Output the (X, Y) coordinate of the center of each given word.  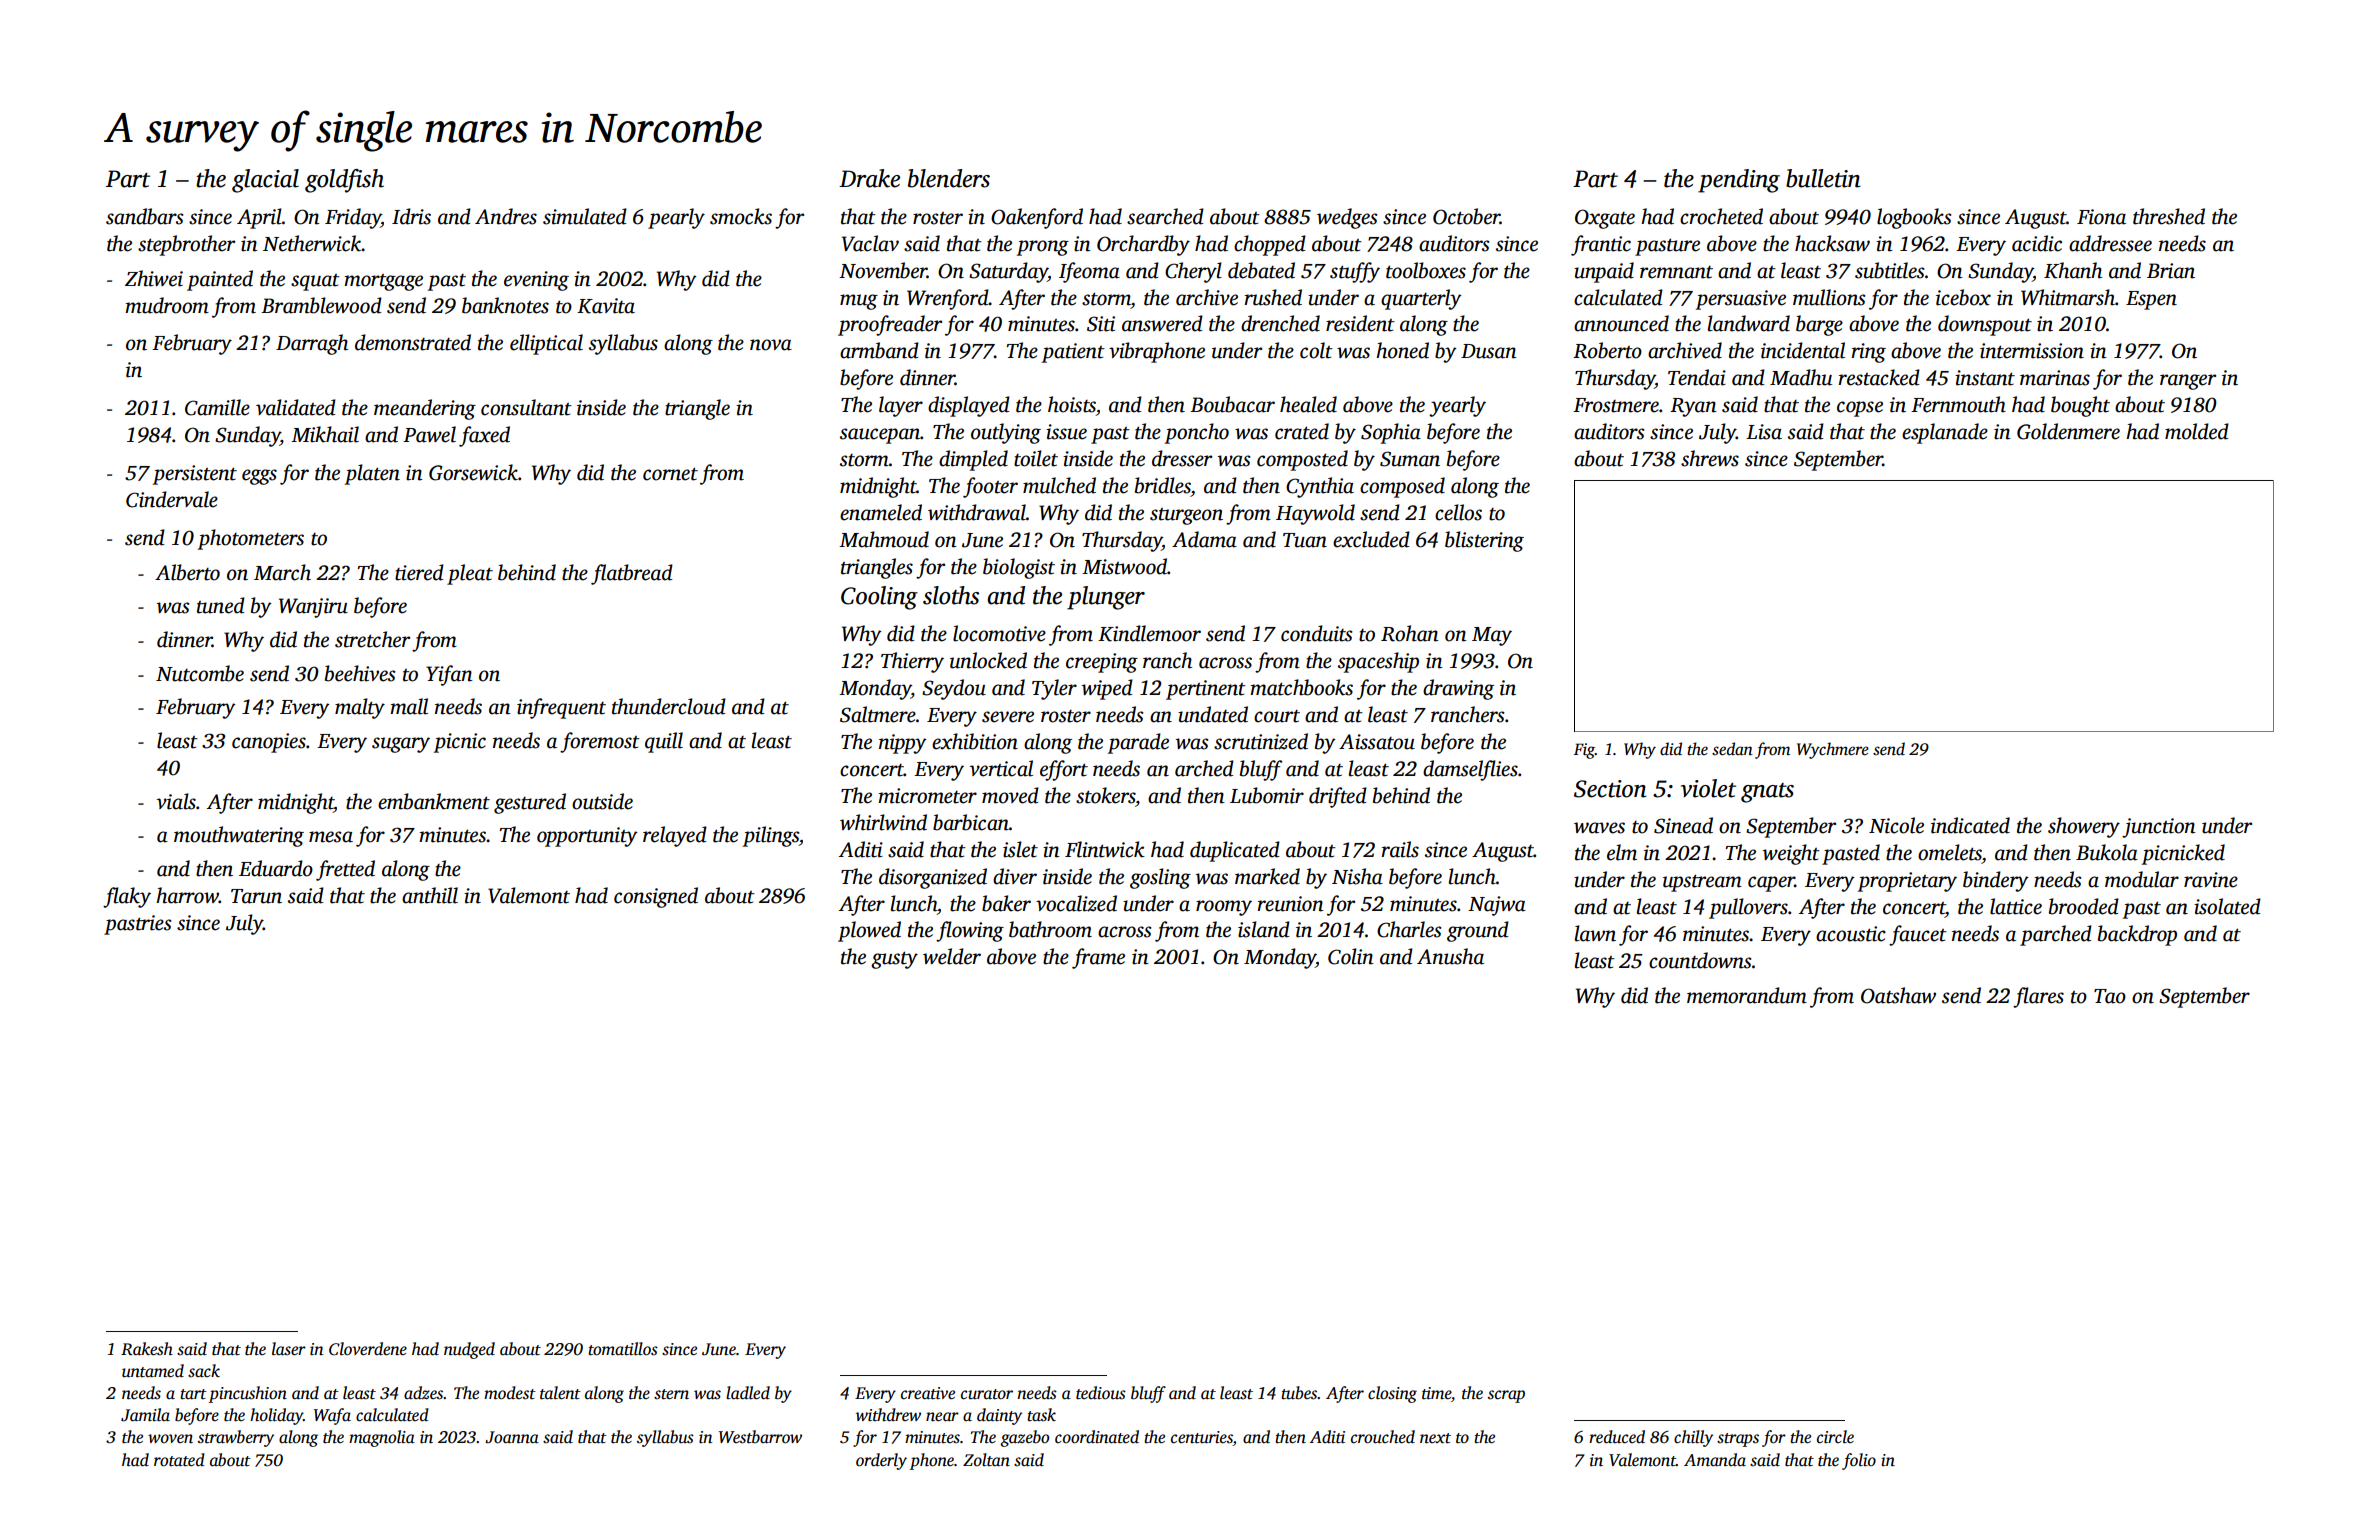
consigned (656, 897)
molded (2197, 431)
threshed (2169, 216)
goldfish (344, 181)
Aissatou (1377, 742)
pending (1739, 181)
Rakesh (147, 1349)
